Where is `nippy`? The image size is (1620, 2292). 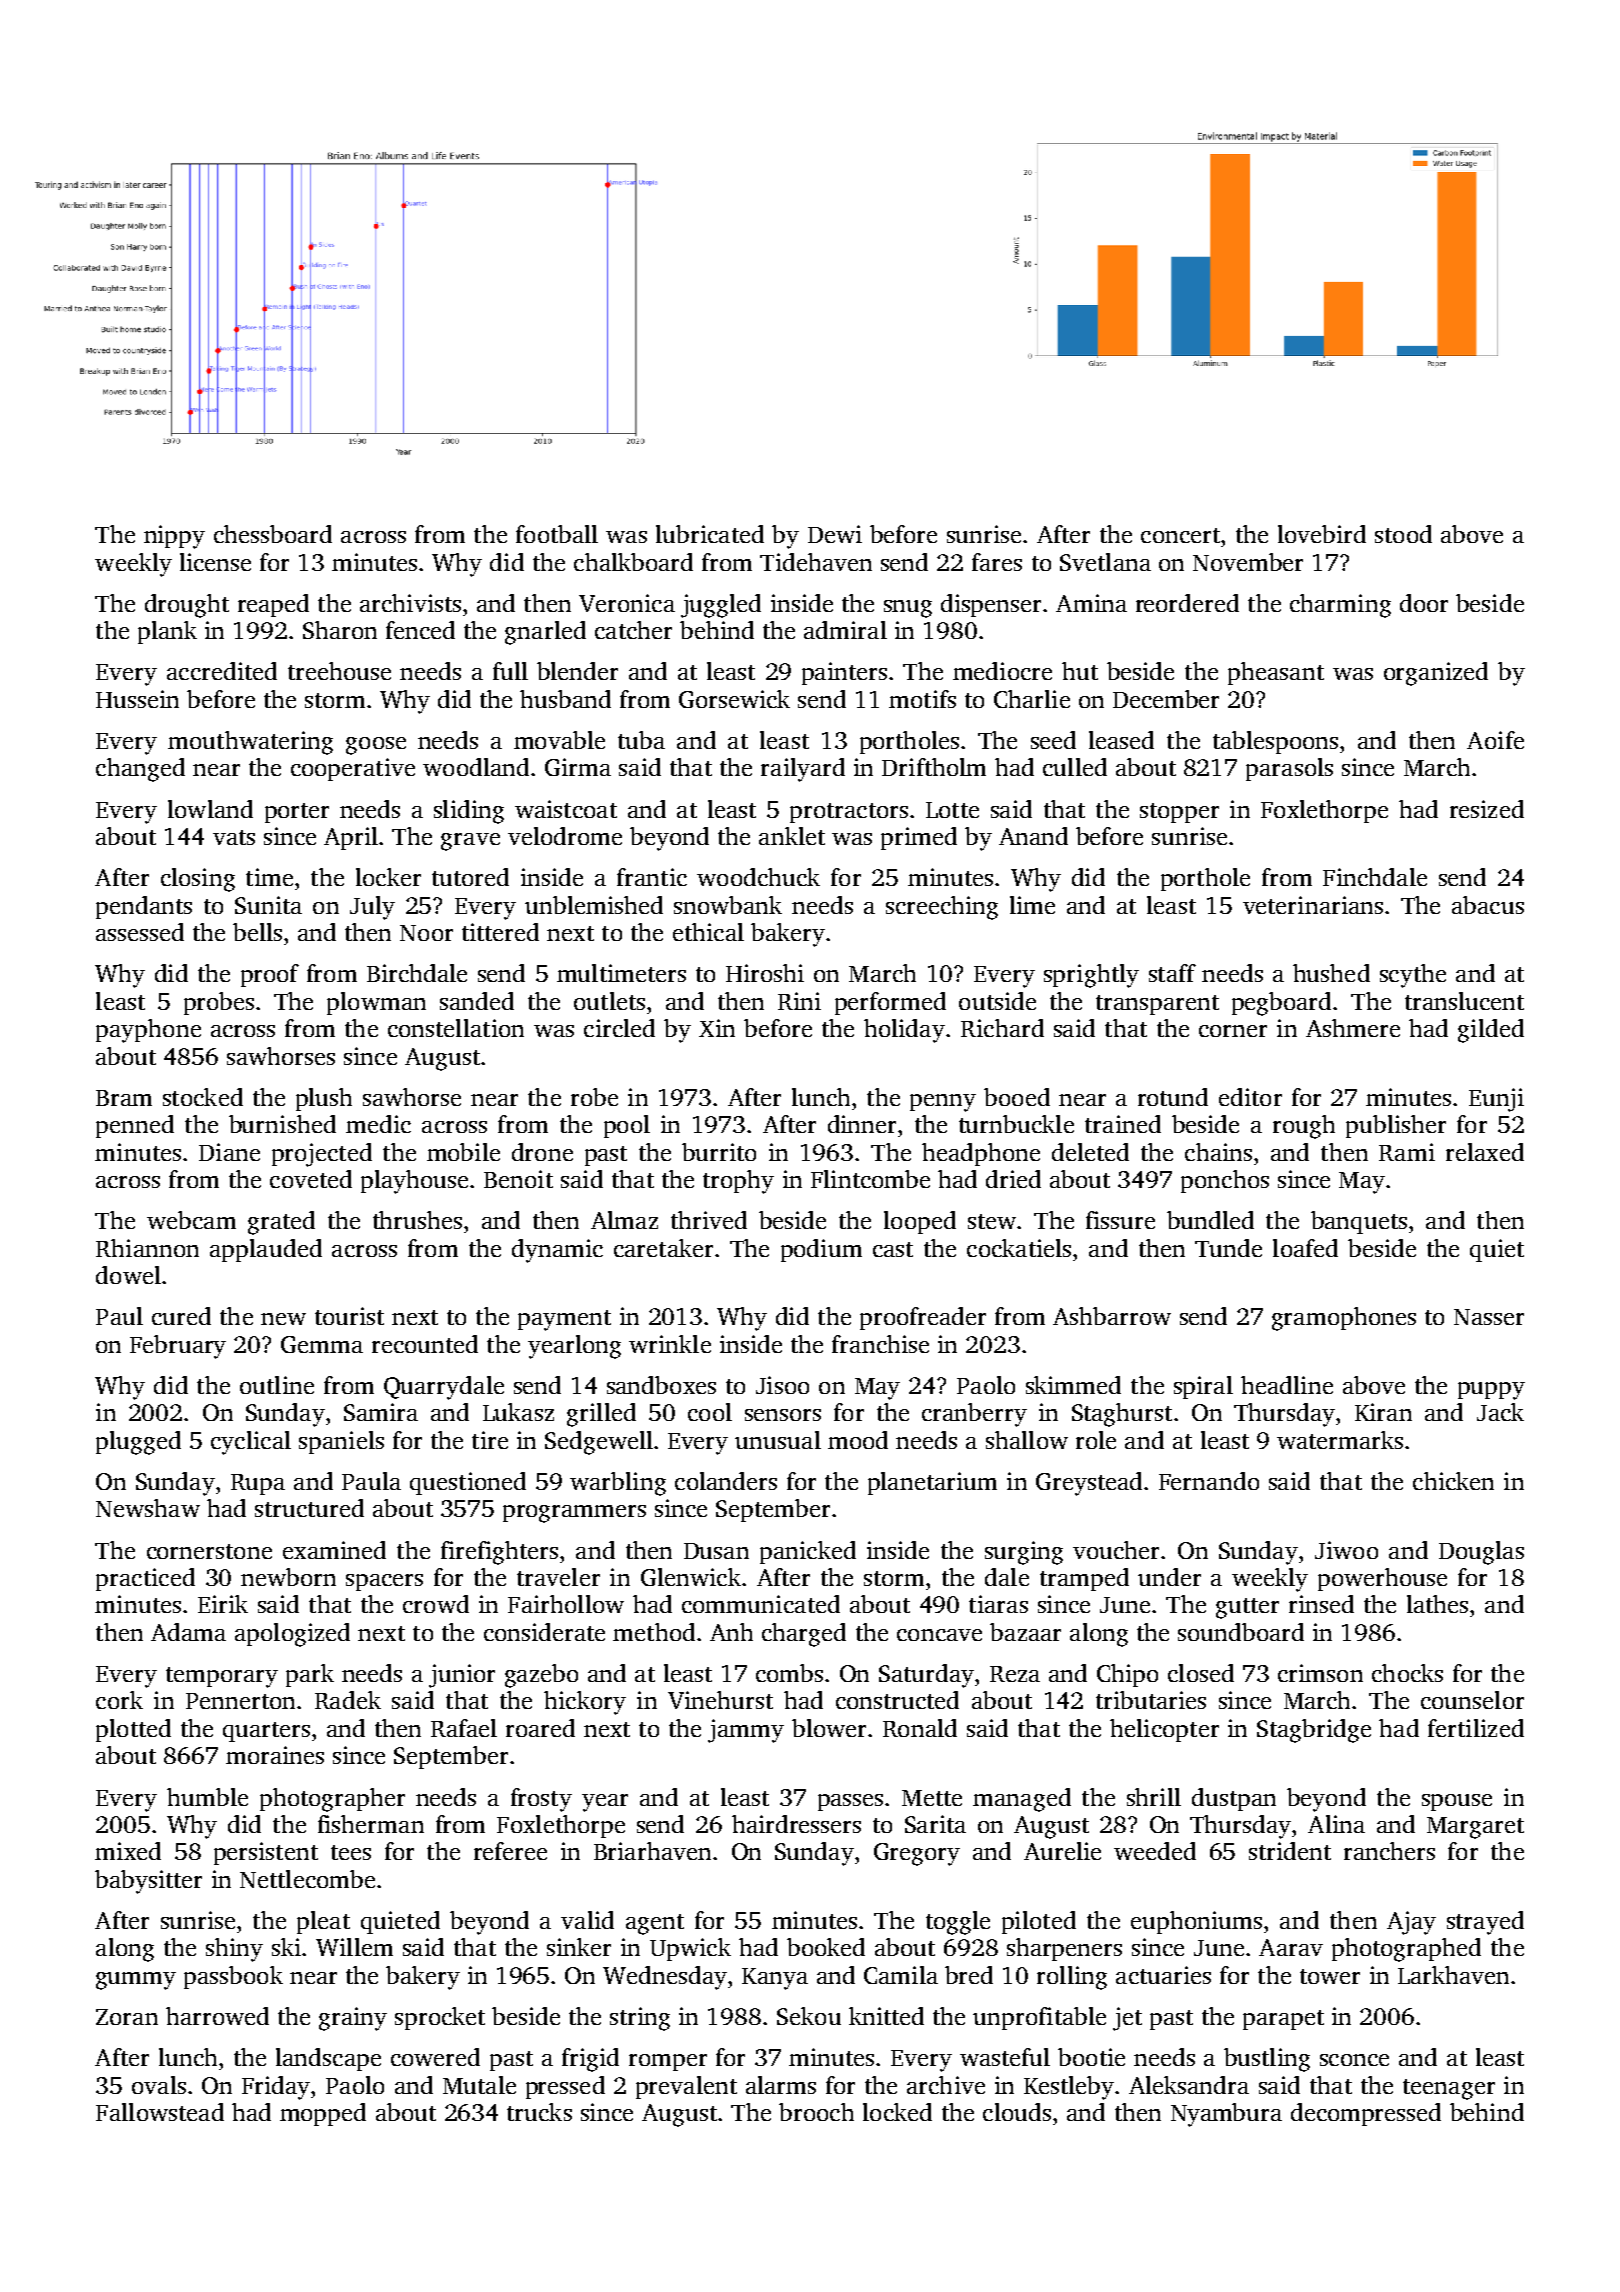
nippy is located at coordinates (174, 537).
